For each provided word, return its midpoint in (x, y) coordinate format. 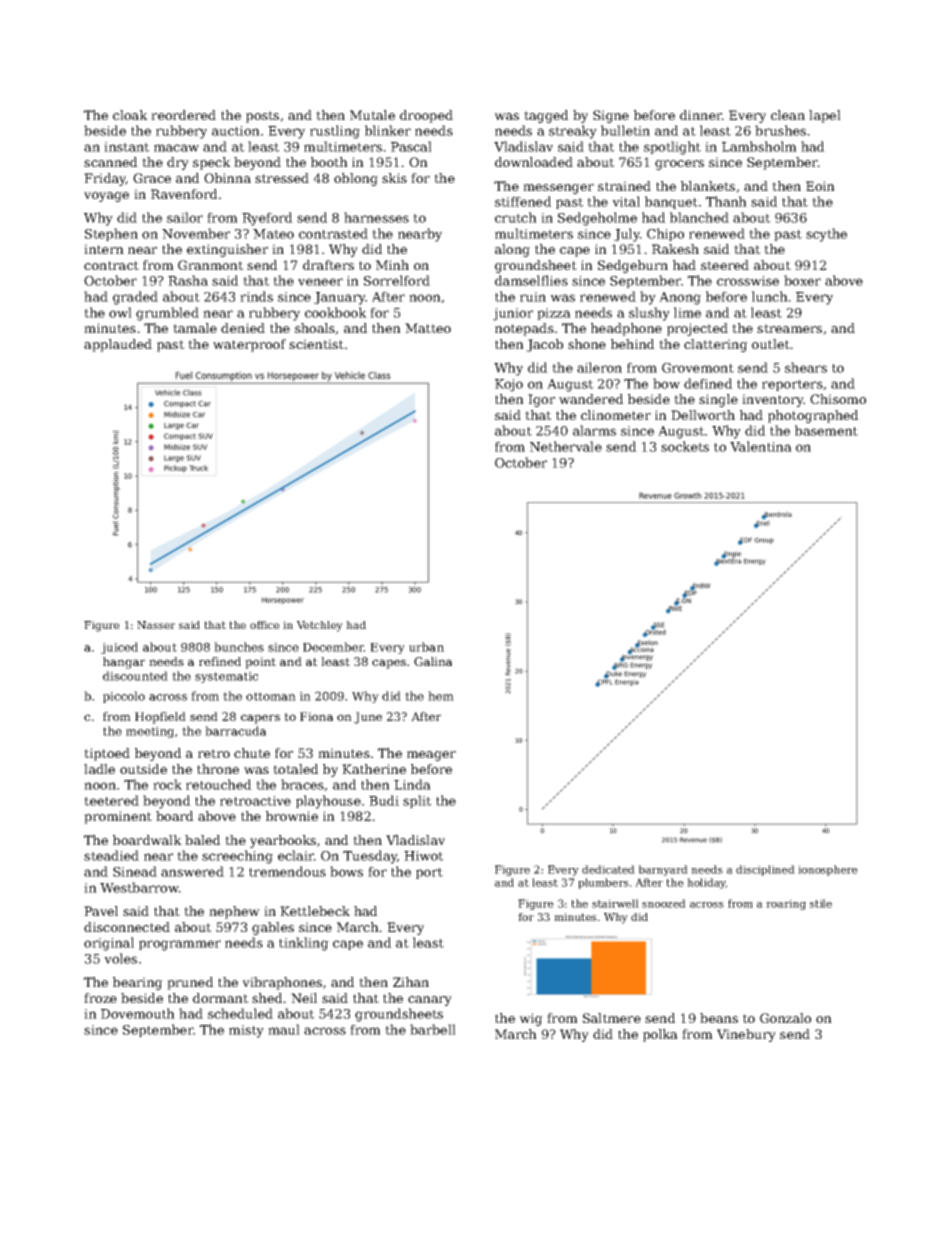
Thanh (726, 201)
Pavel (101, 911)
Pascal (411, 146)
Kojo (509, 385)
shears (806, 367)
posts (262, 117)
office (265, 625)
